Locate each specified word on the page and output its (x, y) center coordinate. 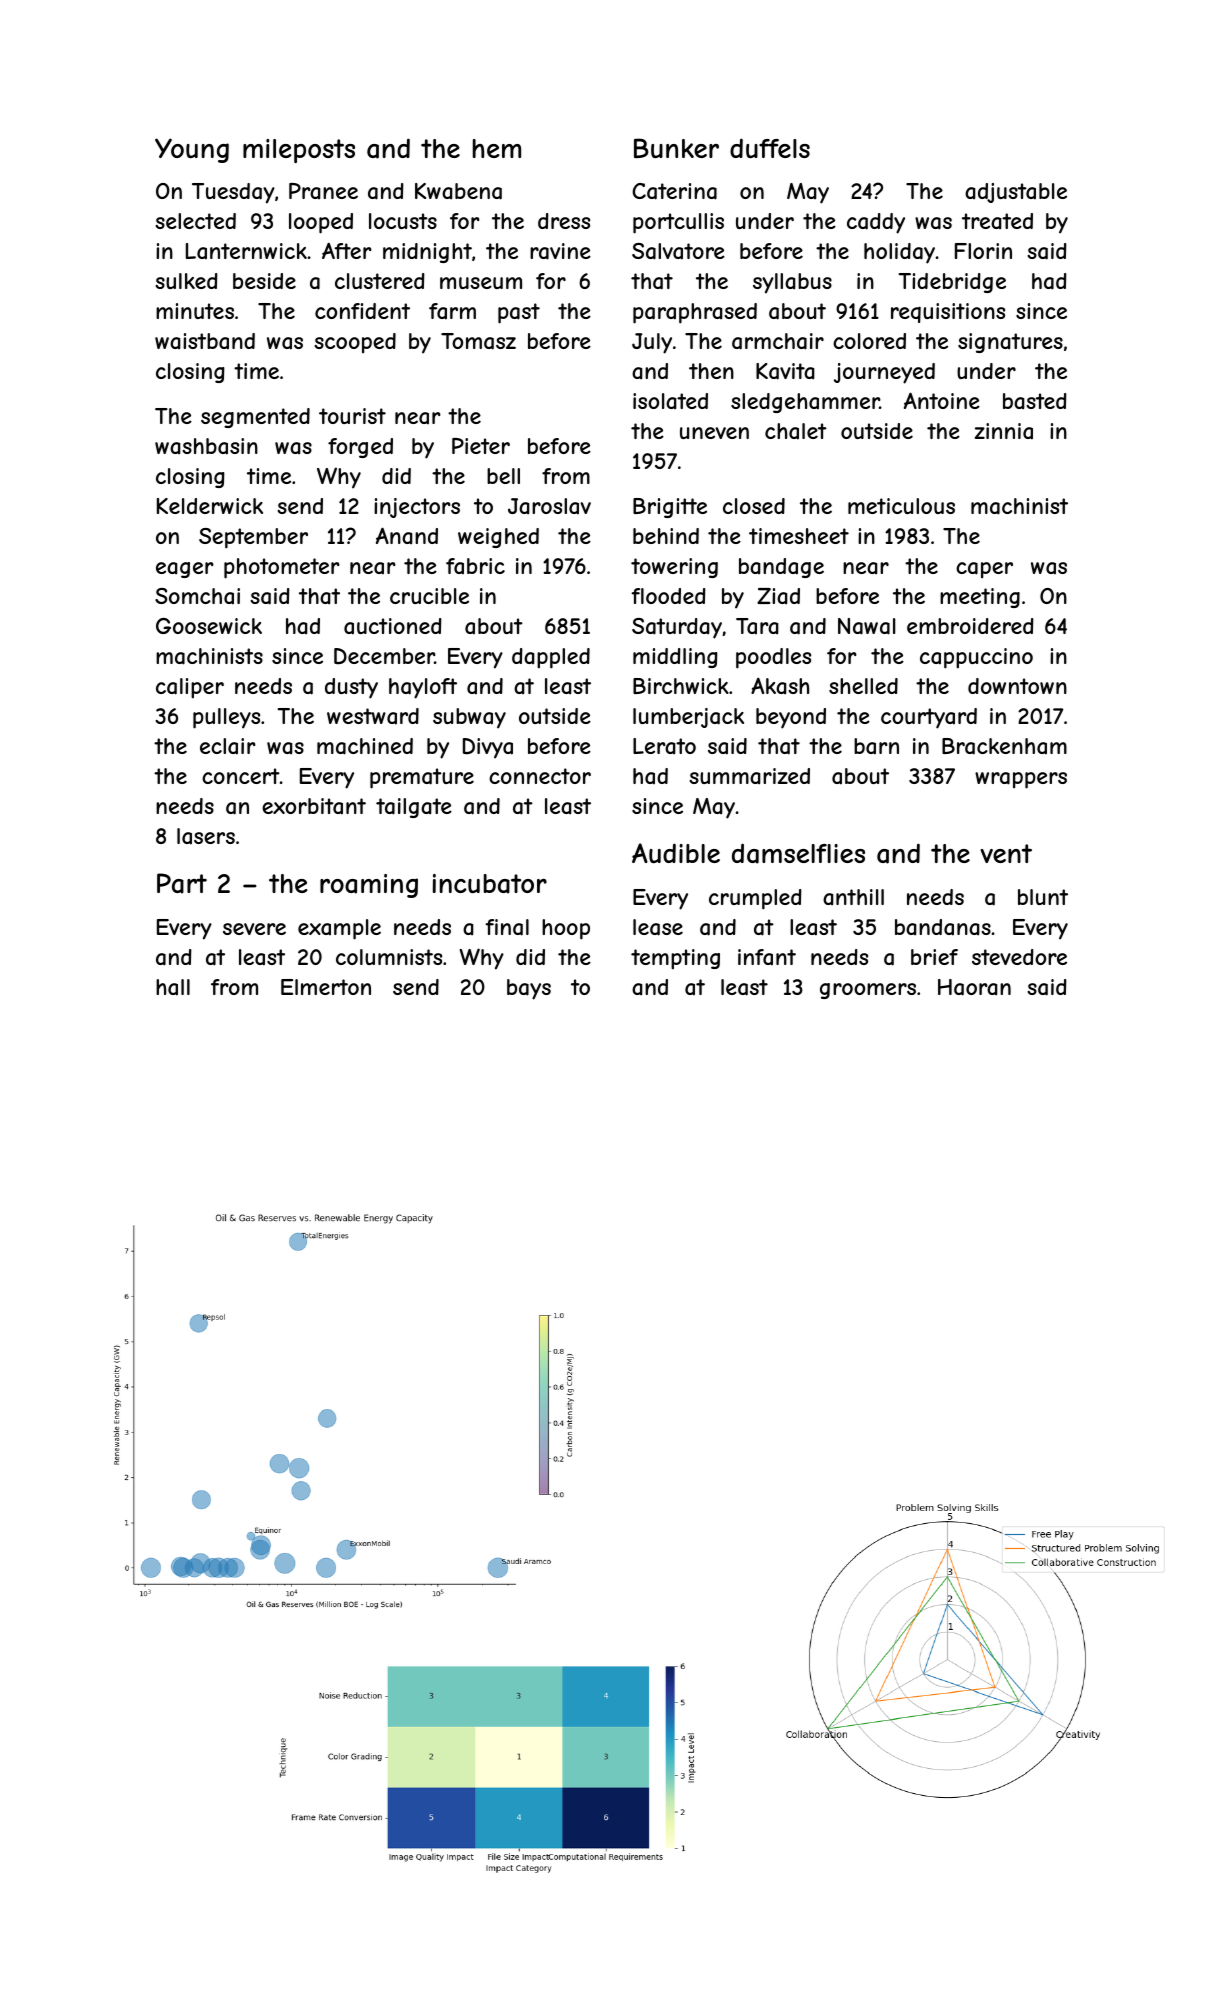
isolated (670, 401)
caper (984, 570)
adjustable (1016, 193)
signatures (1010, 343)
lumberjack (688, 718)
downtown (1017, 686)
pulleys (226, 718)
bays (529, 989)
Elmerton (326, 987)
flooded (668, 596)
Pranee (323, 191)
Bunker (676, 148)
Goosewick (209, 626)
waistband (205, 341)
